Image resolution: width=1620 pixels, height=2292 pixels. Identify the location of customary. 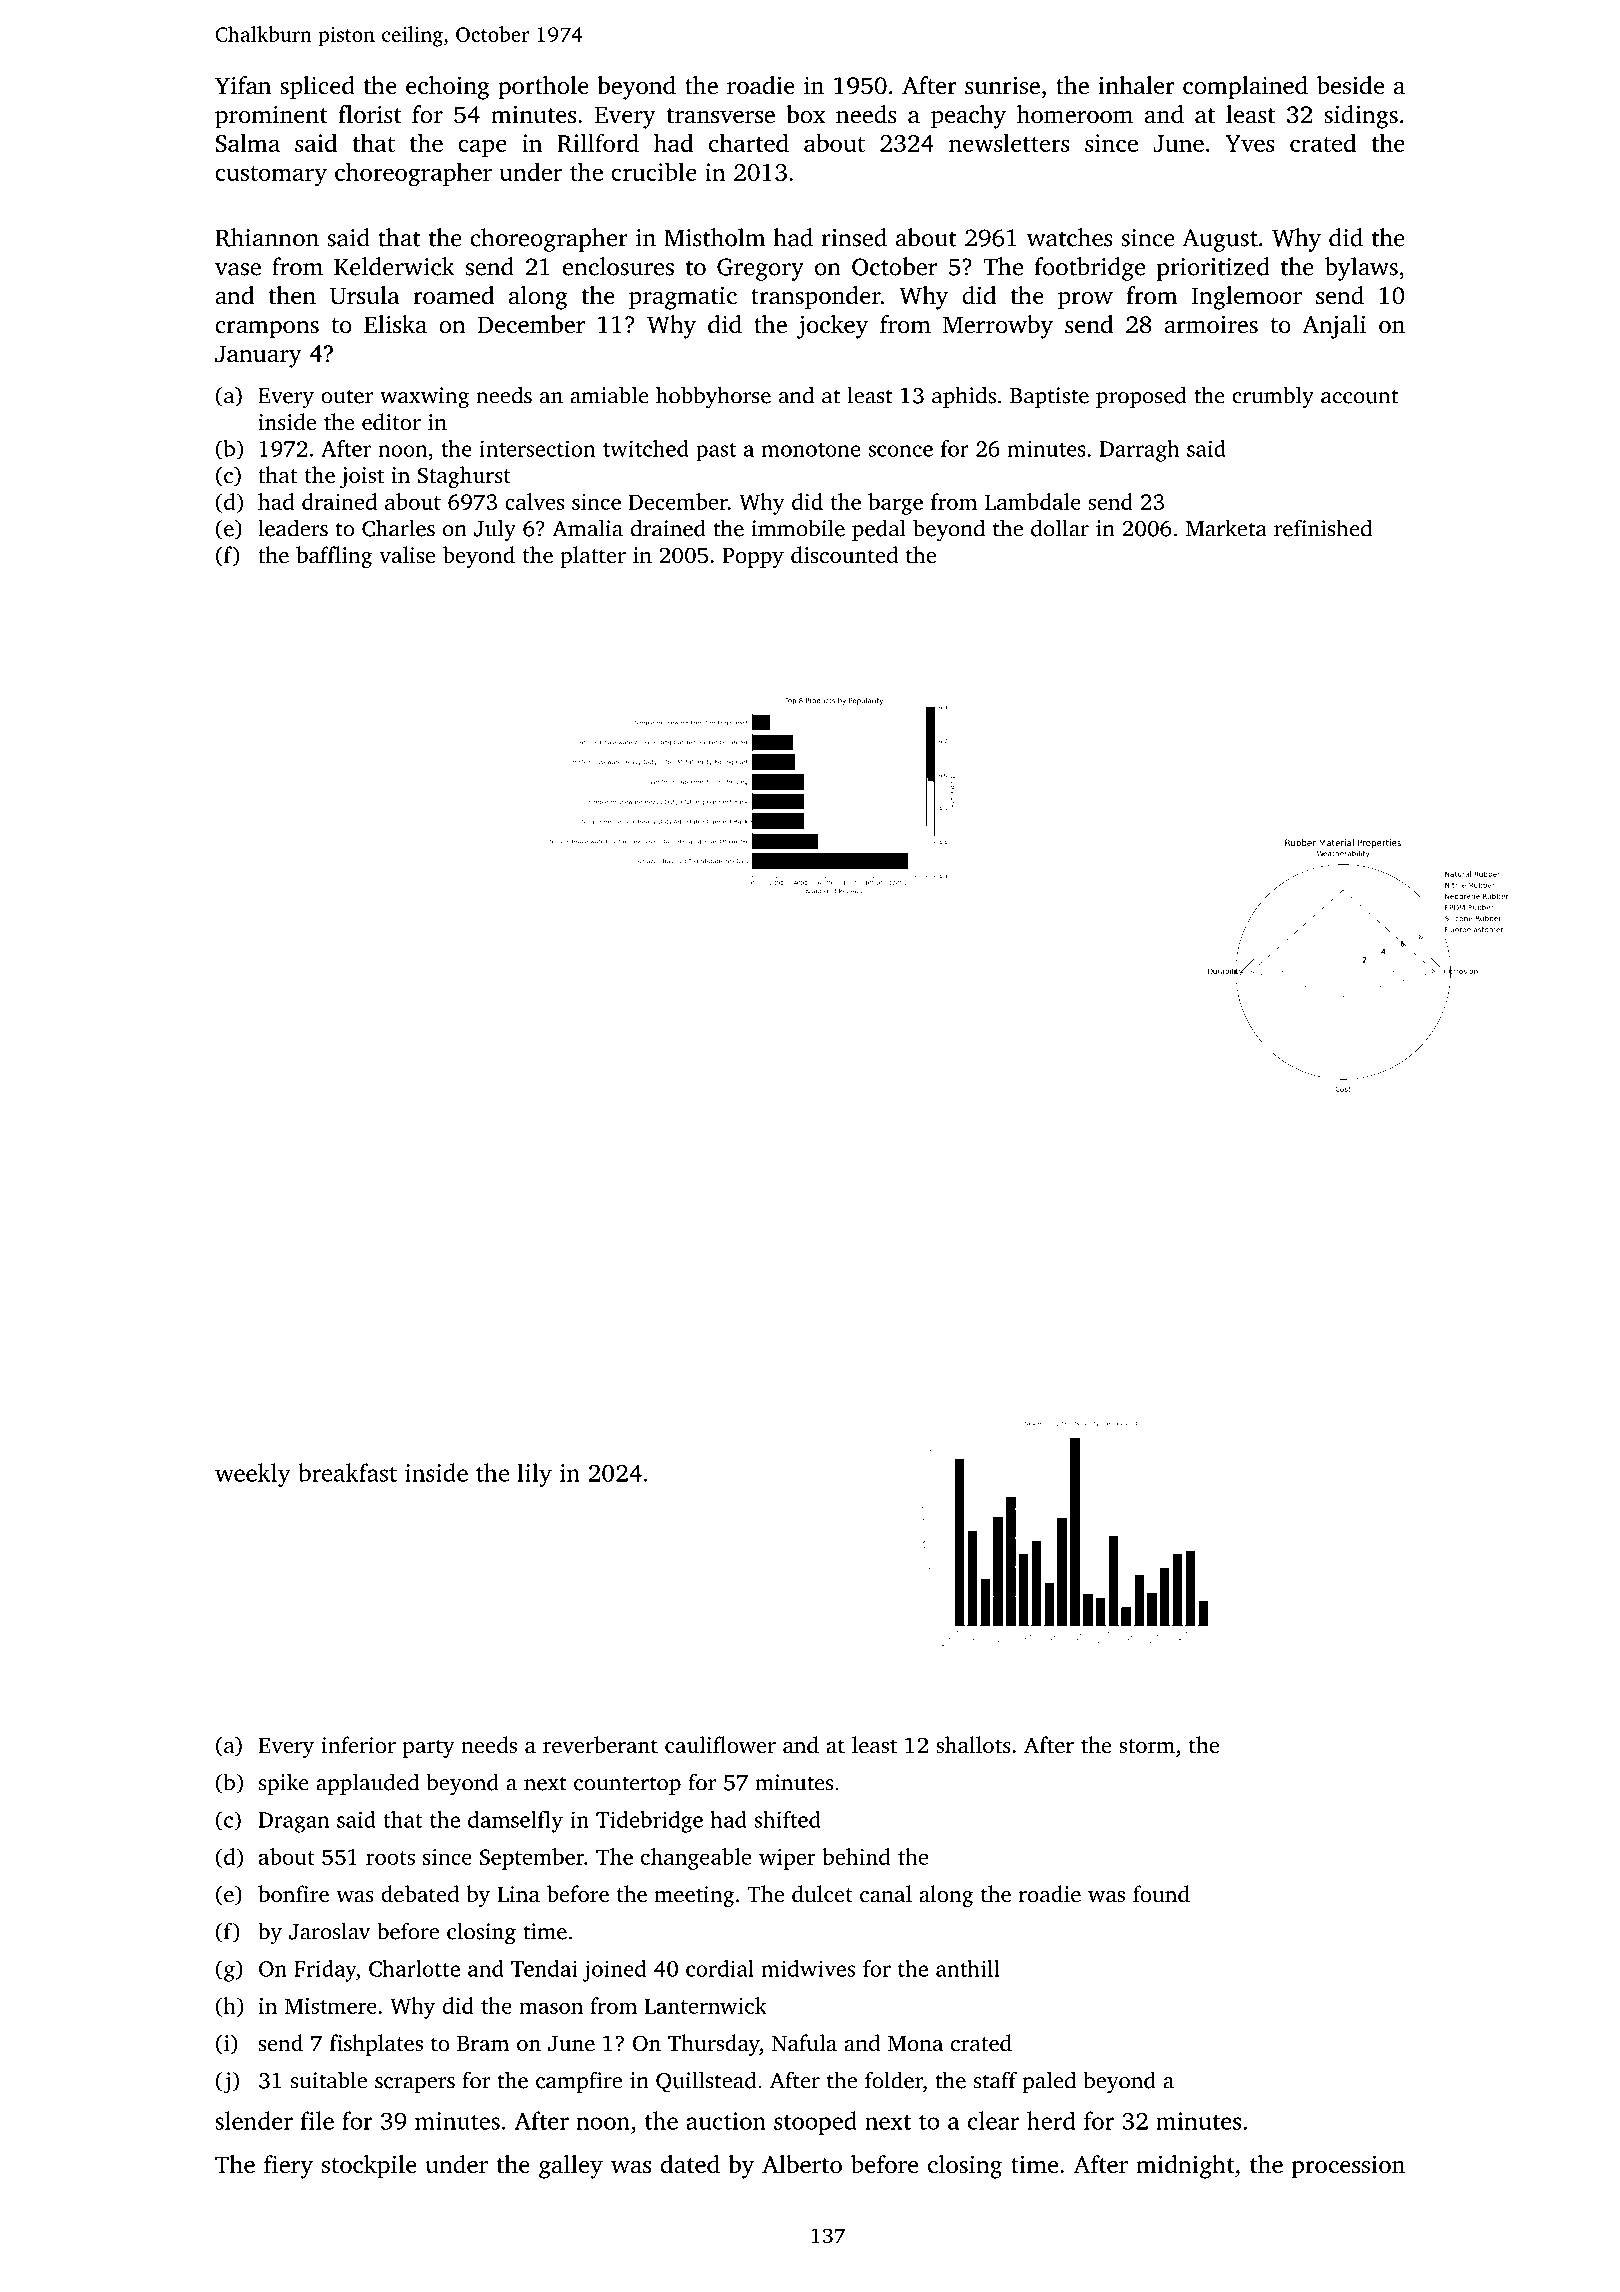
(271, 176).
